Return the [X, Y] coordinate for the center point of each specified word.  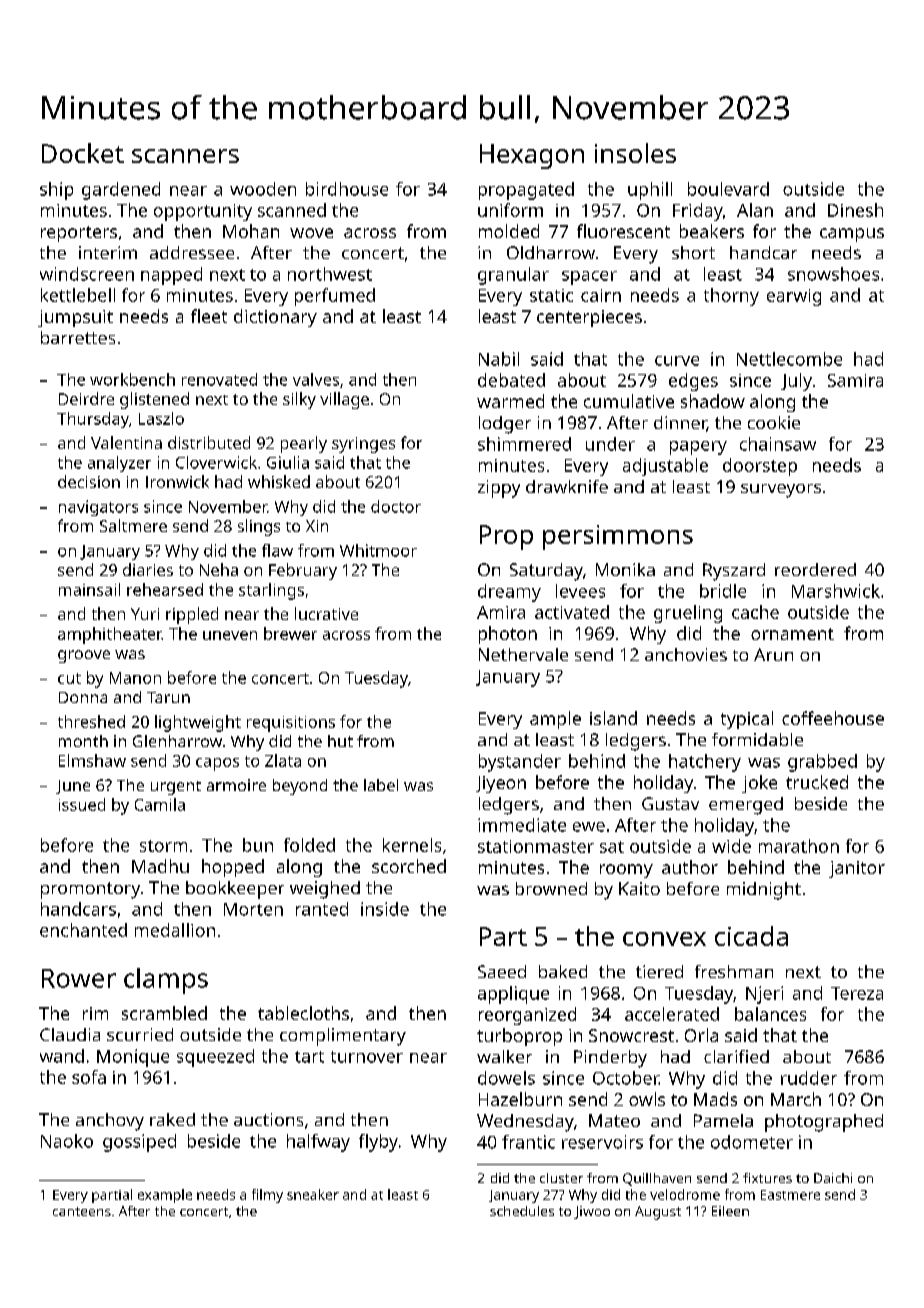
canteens [82, 1211]
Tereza [857, 993]
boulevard [728, 189]
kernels [412, 845]
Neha [219, 569]
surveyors [781, 491]
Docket [83, 153]
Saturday [546, 572]
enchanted [83, 930]
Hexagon [532, 156]
